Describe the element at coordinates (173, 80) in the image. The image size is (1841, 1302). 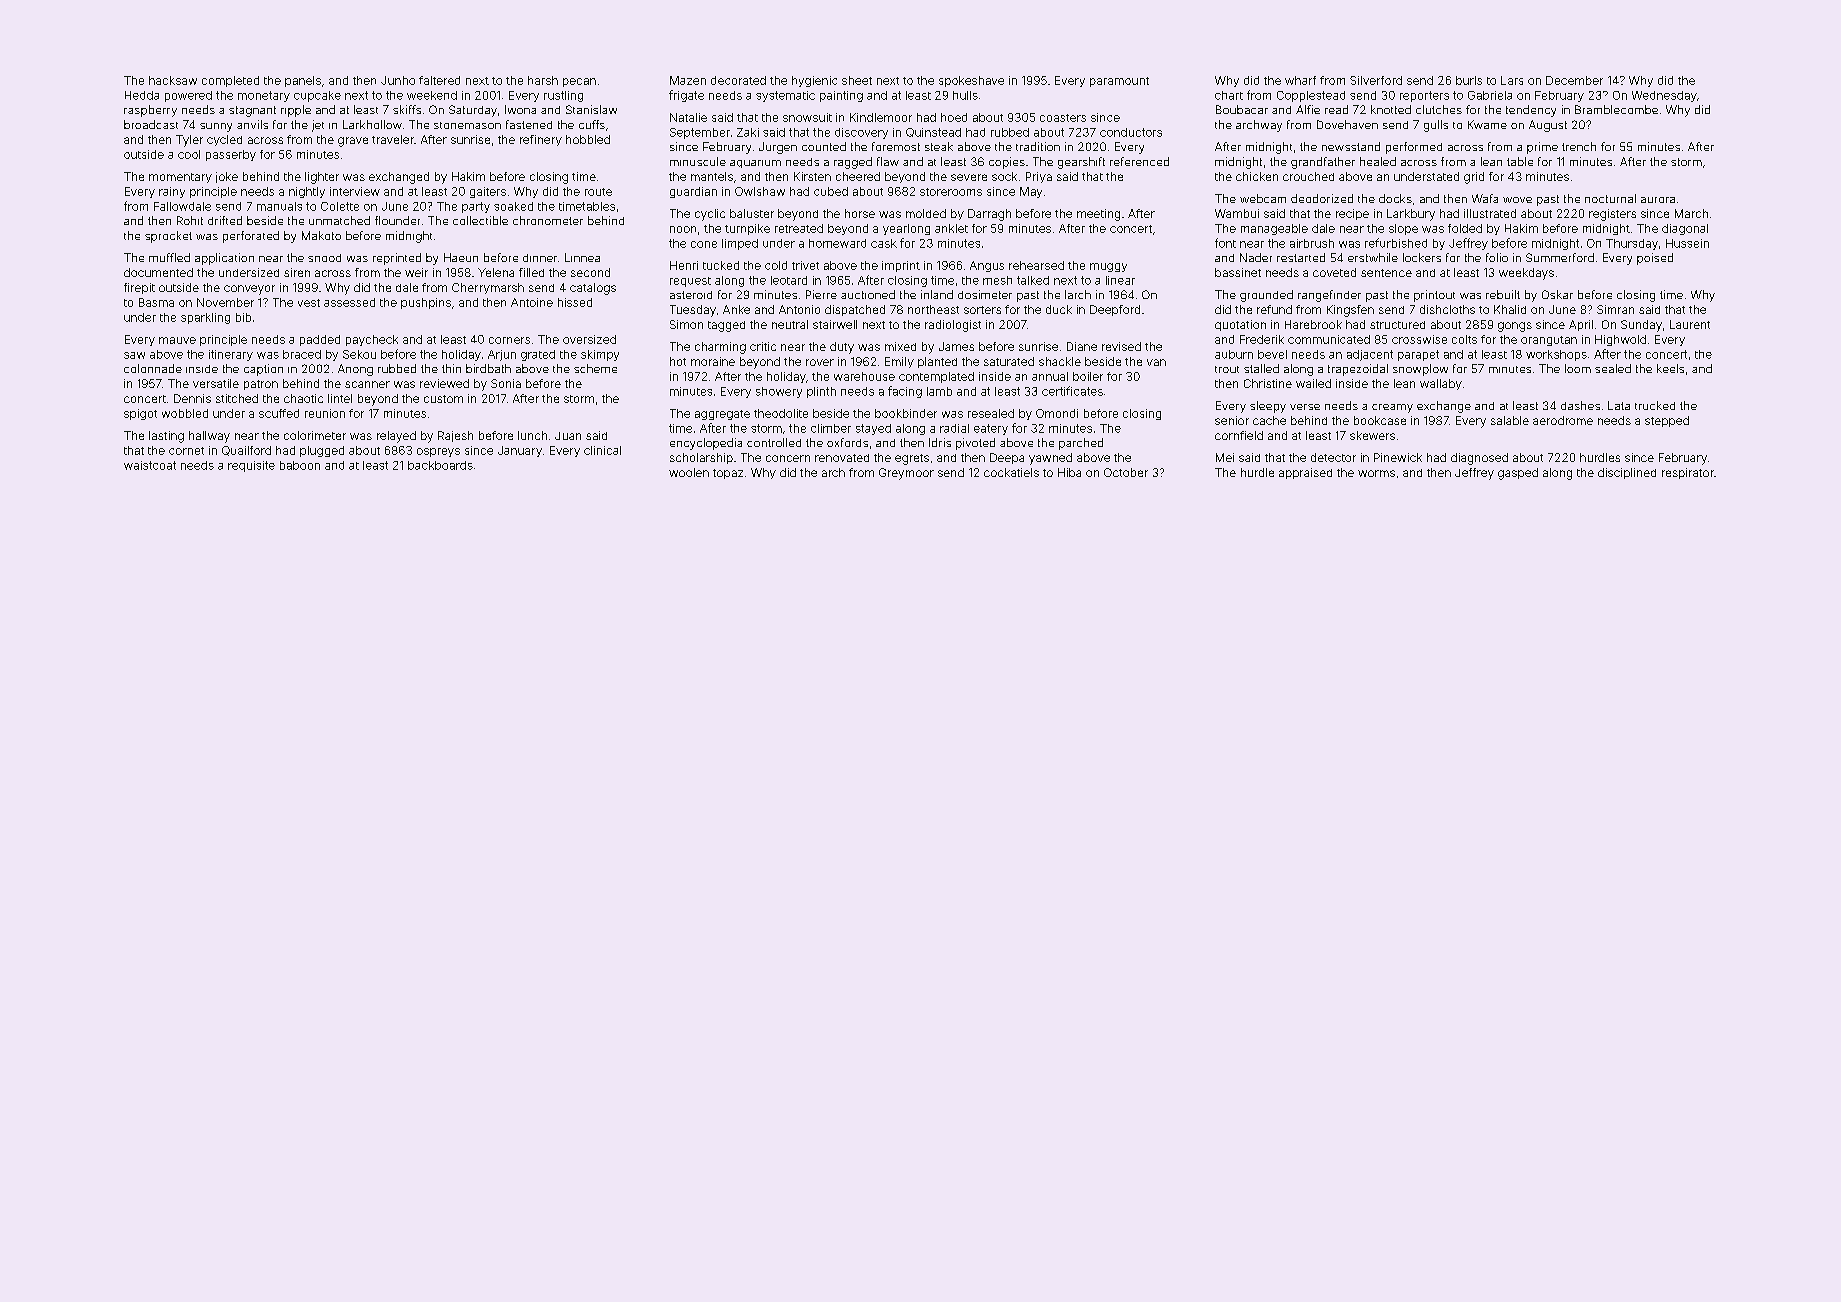
I see `hacksaw` at that location.
